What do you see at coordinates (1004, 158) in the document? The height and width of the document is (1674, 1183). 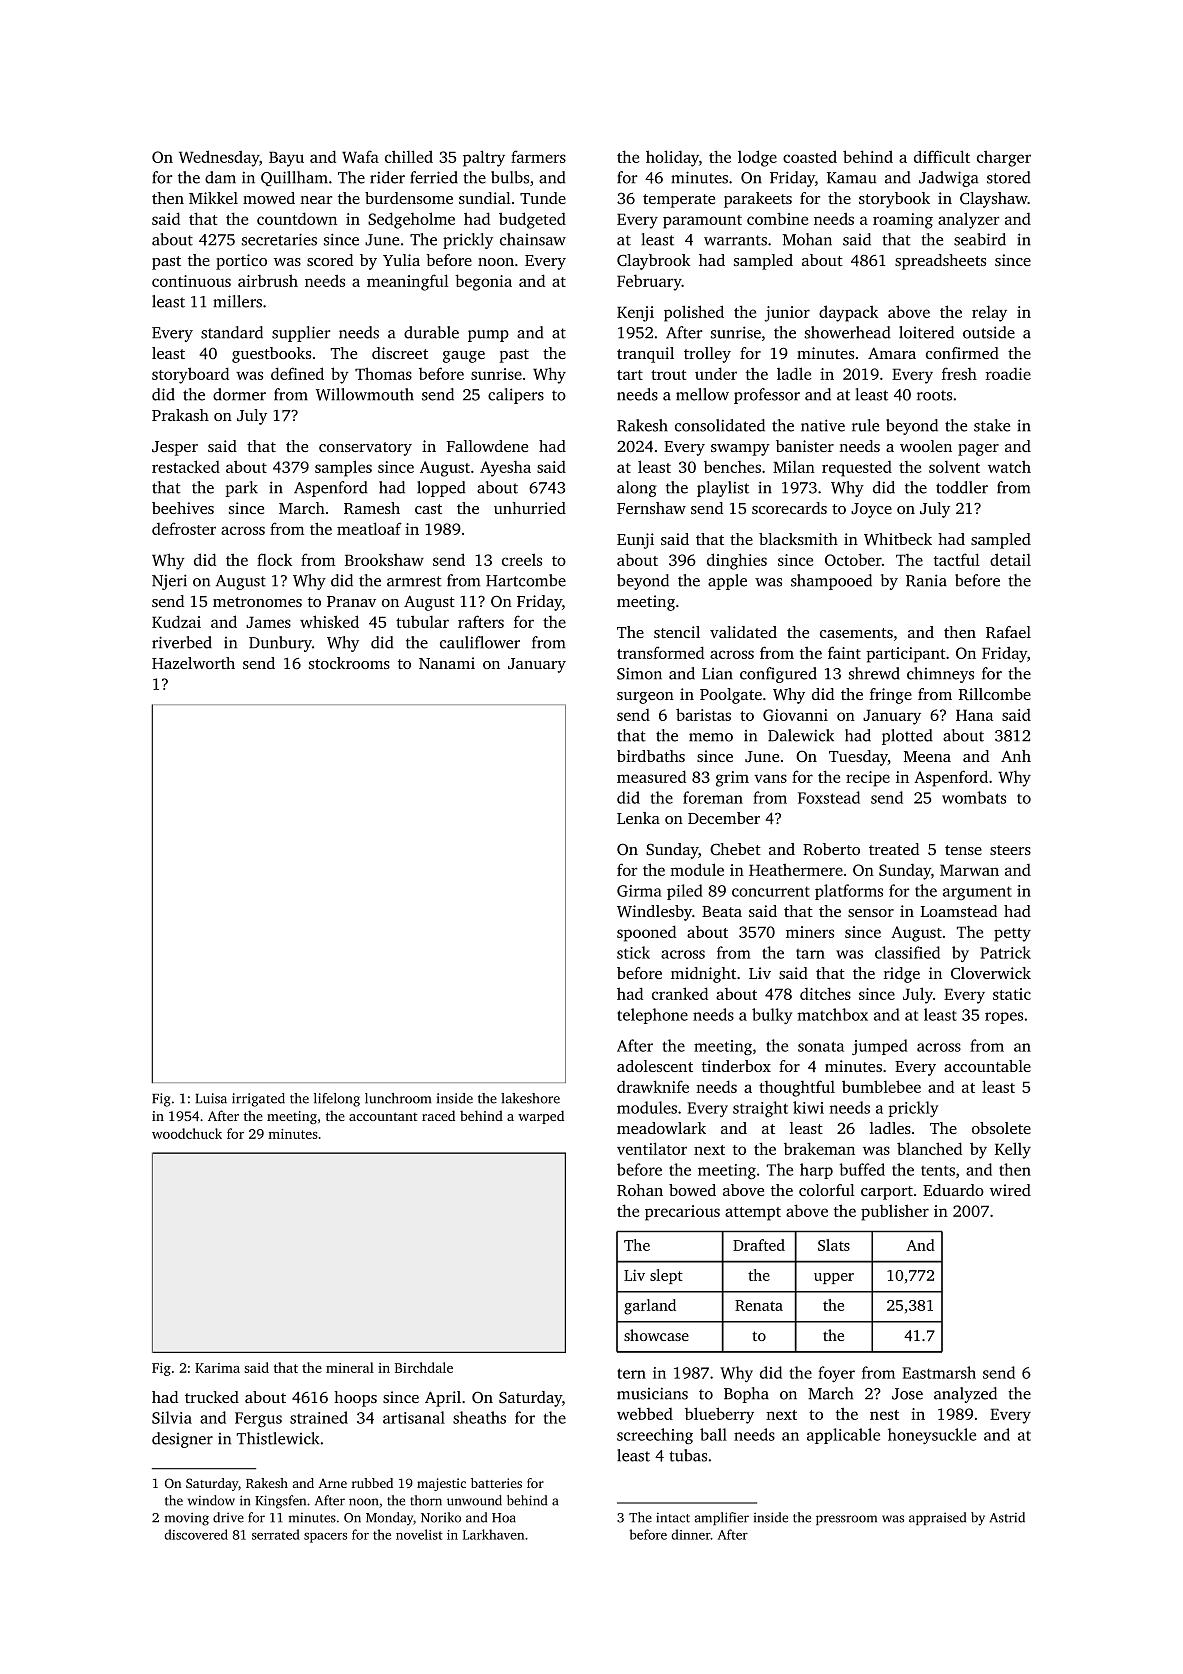 I see `charger` at bounding box center [1004, 158].
